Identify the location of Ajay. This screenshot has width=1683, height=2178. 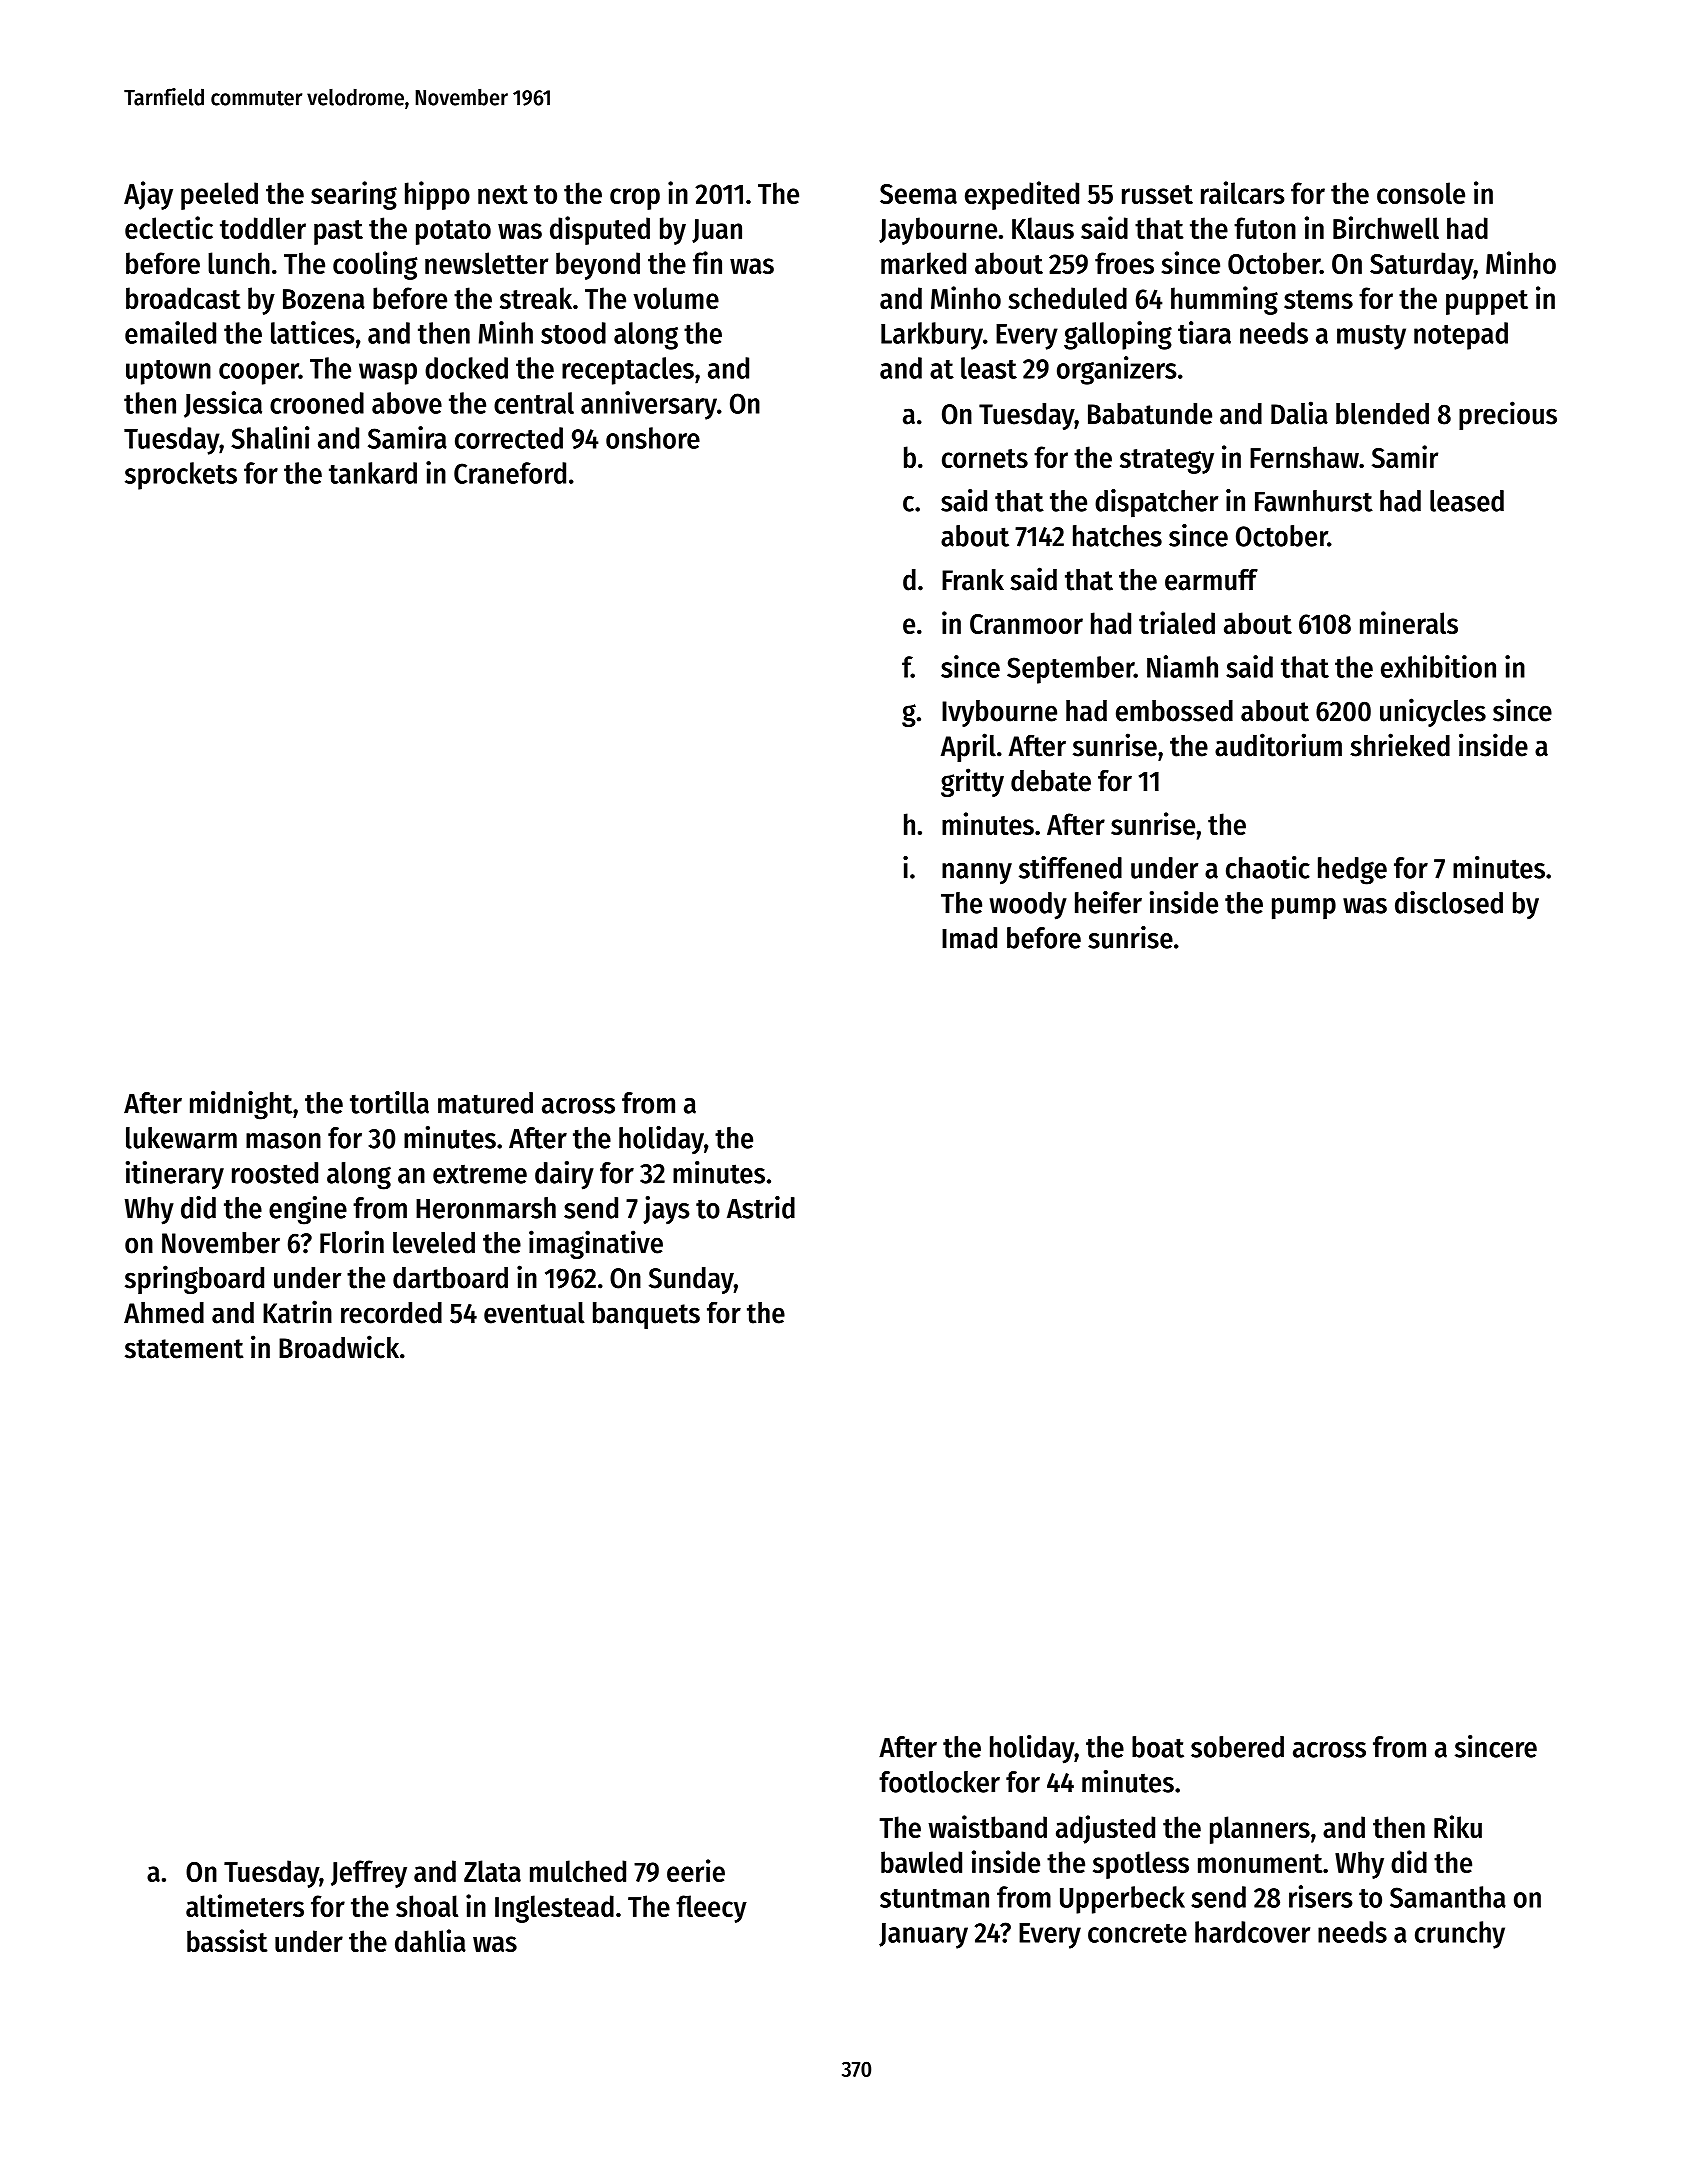
(148, 195).
